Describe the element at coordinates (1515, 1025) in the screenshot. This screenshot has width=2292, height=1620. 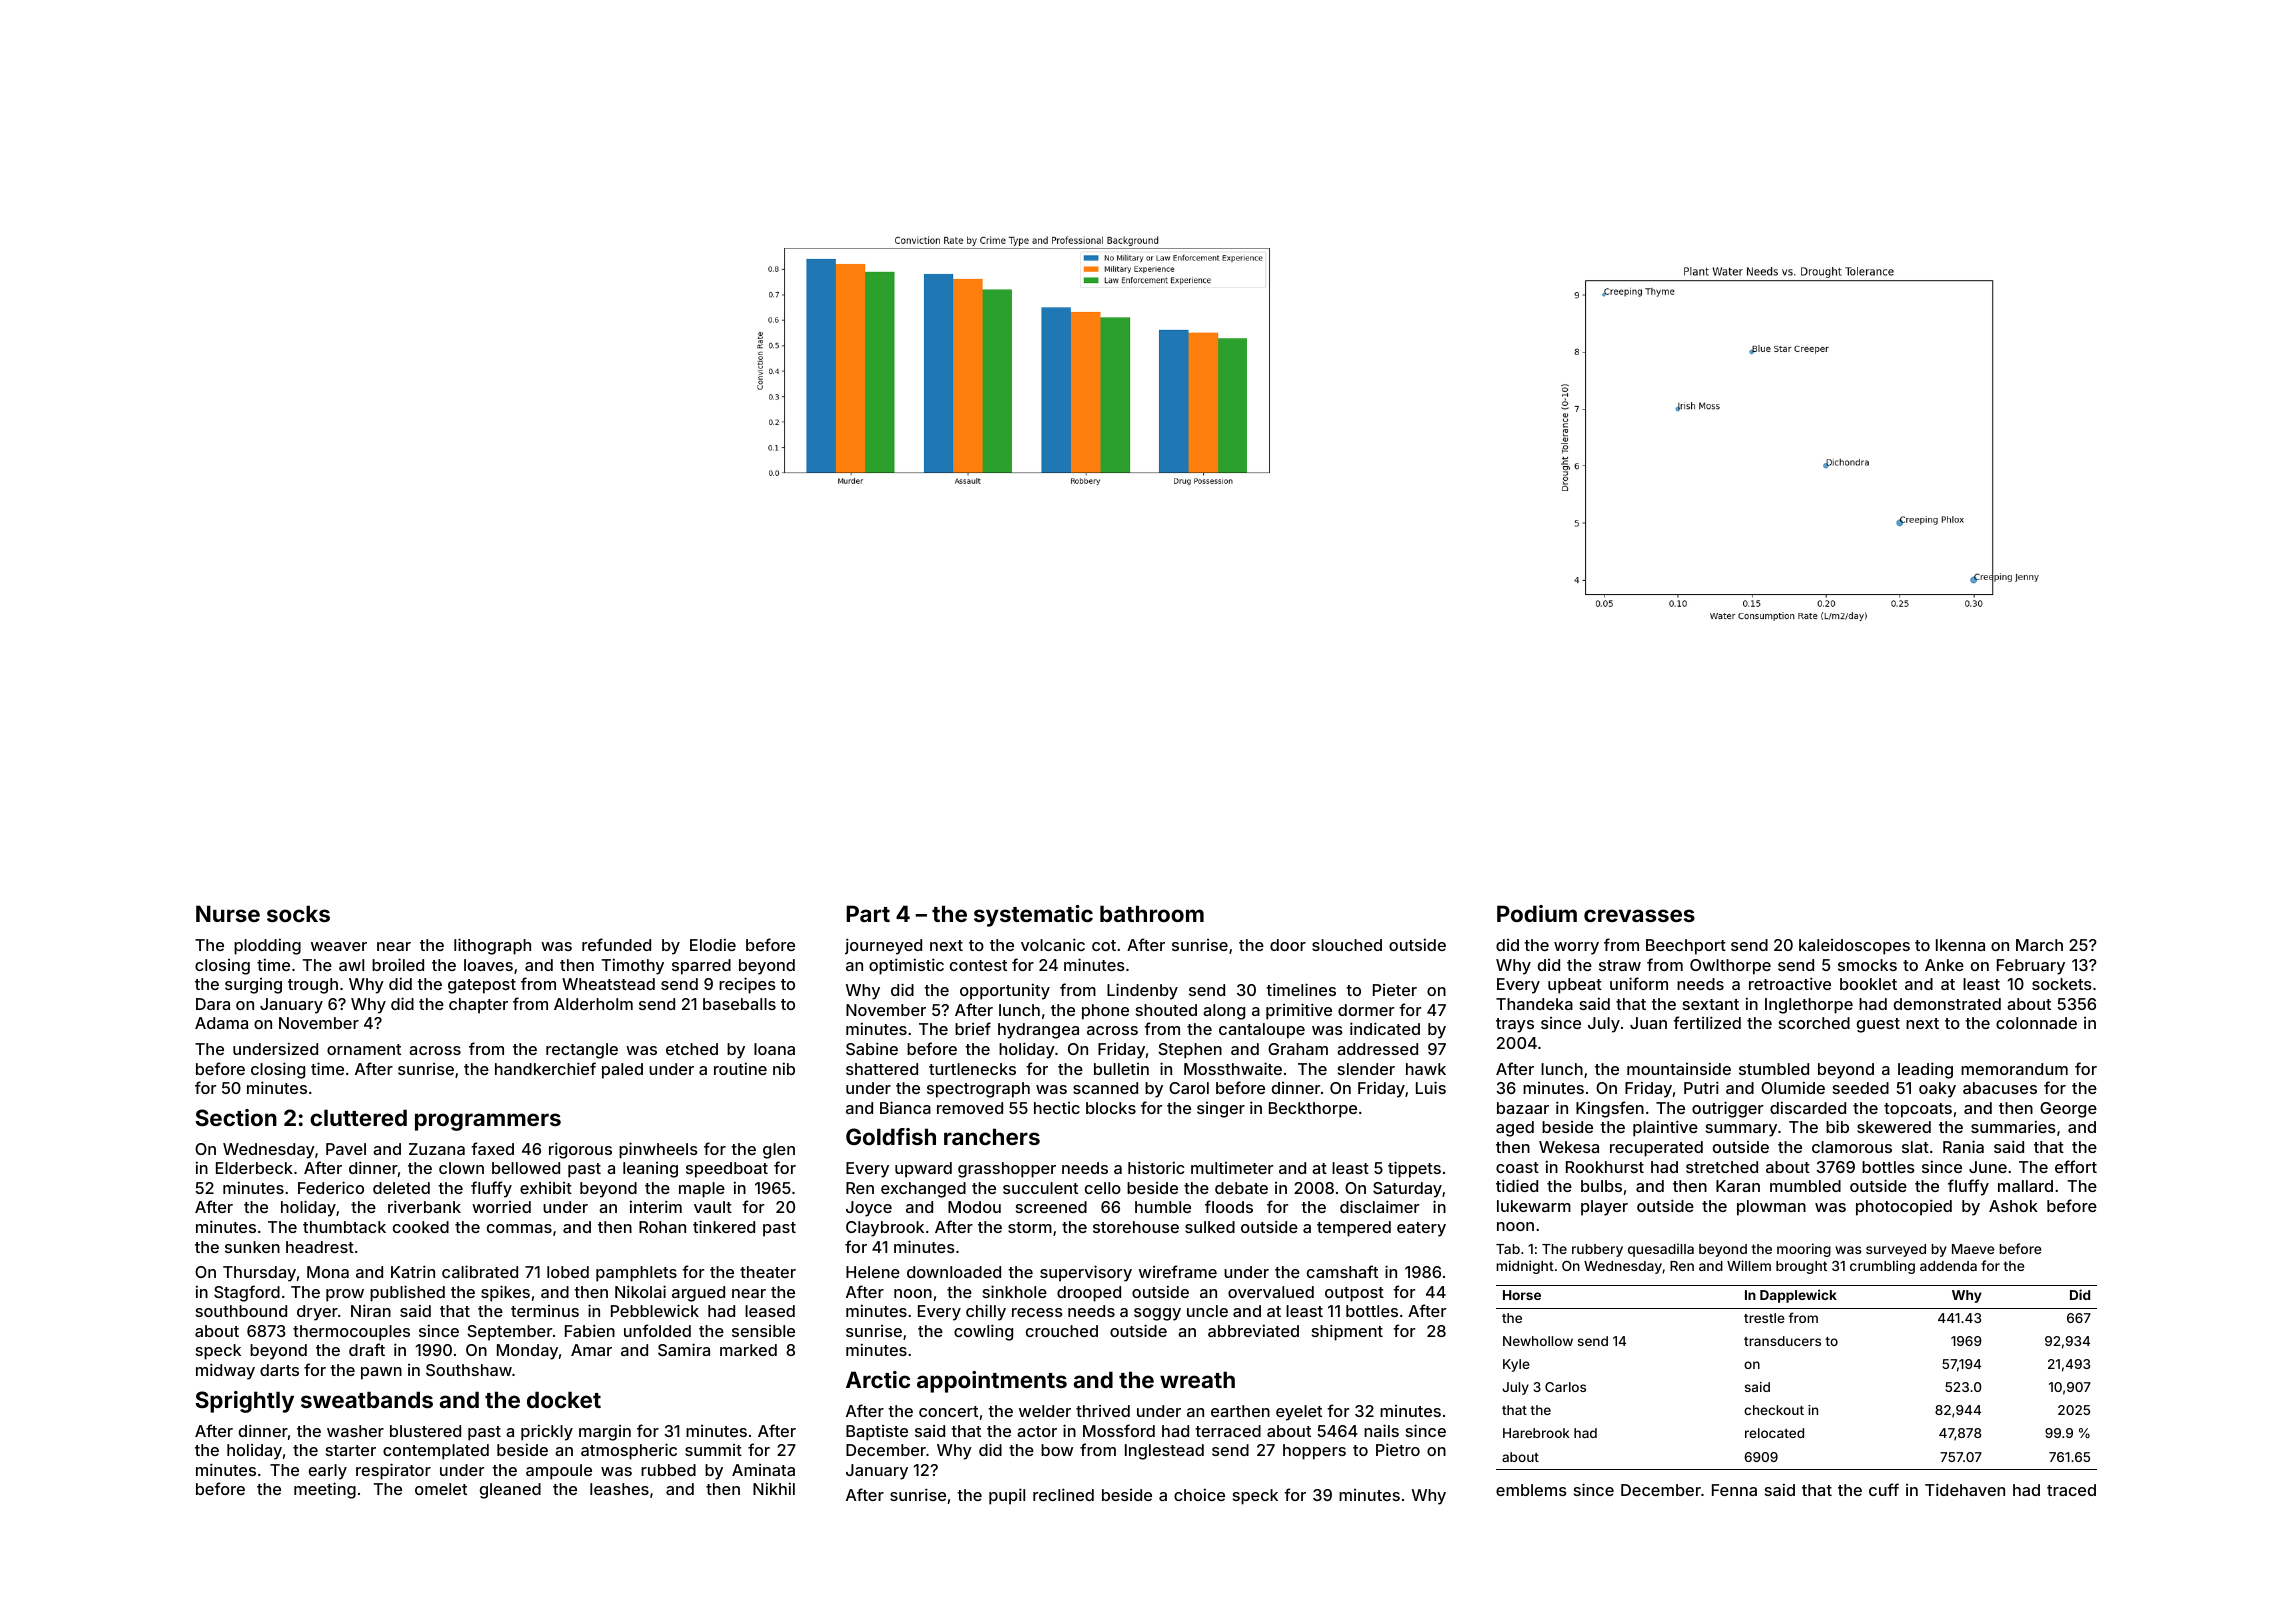
I see `trays` at that location.
